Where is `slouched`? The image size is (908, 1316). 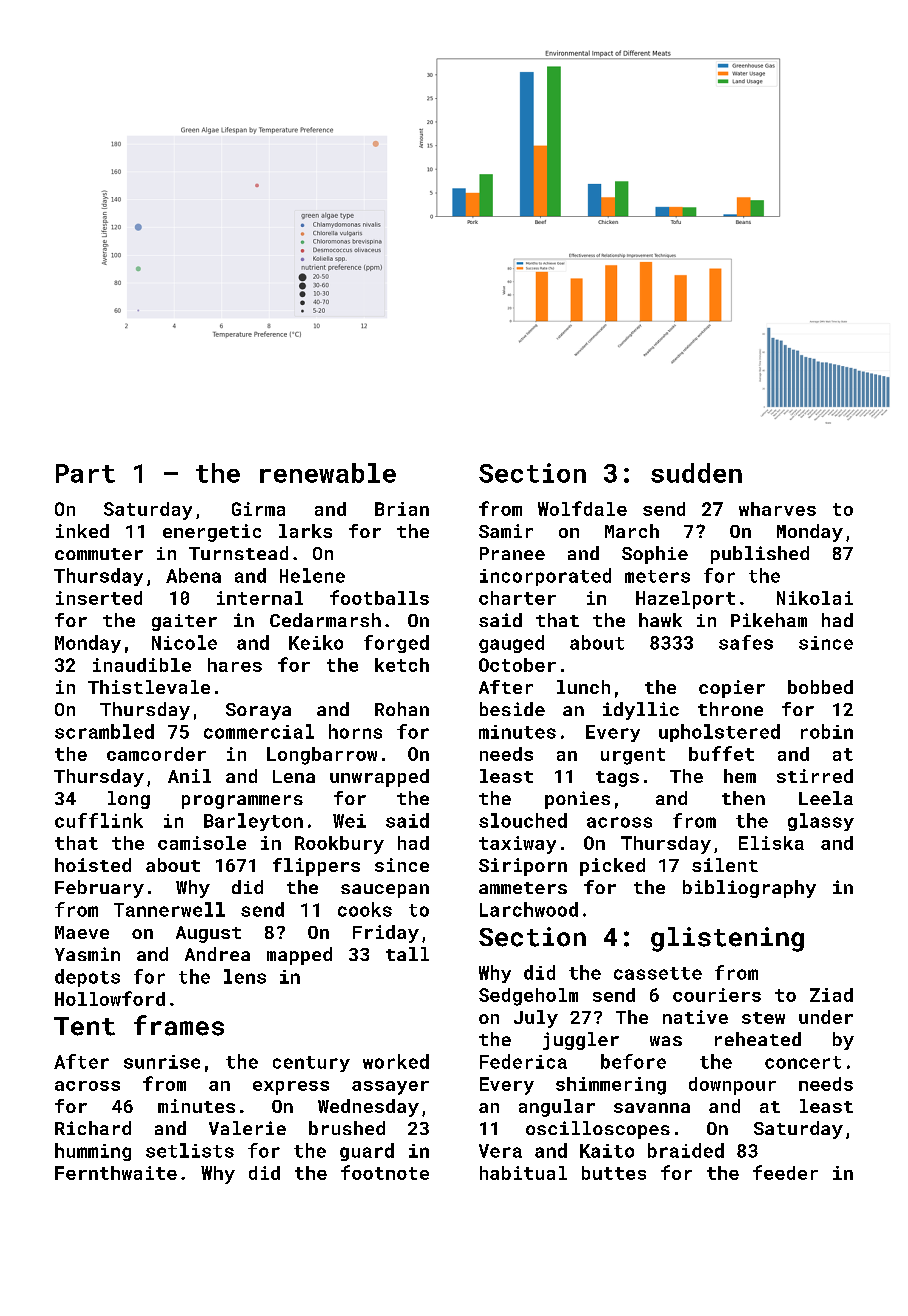 slouched is located at coordinates (523, 820).
